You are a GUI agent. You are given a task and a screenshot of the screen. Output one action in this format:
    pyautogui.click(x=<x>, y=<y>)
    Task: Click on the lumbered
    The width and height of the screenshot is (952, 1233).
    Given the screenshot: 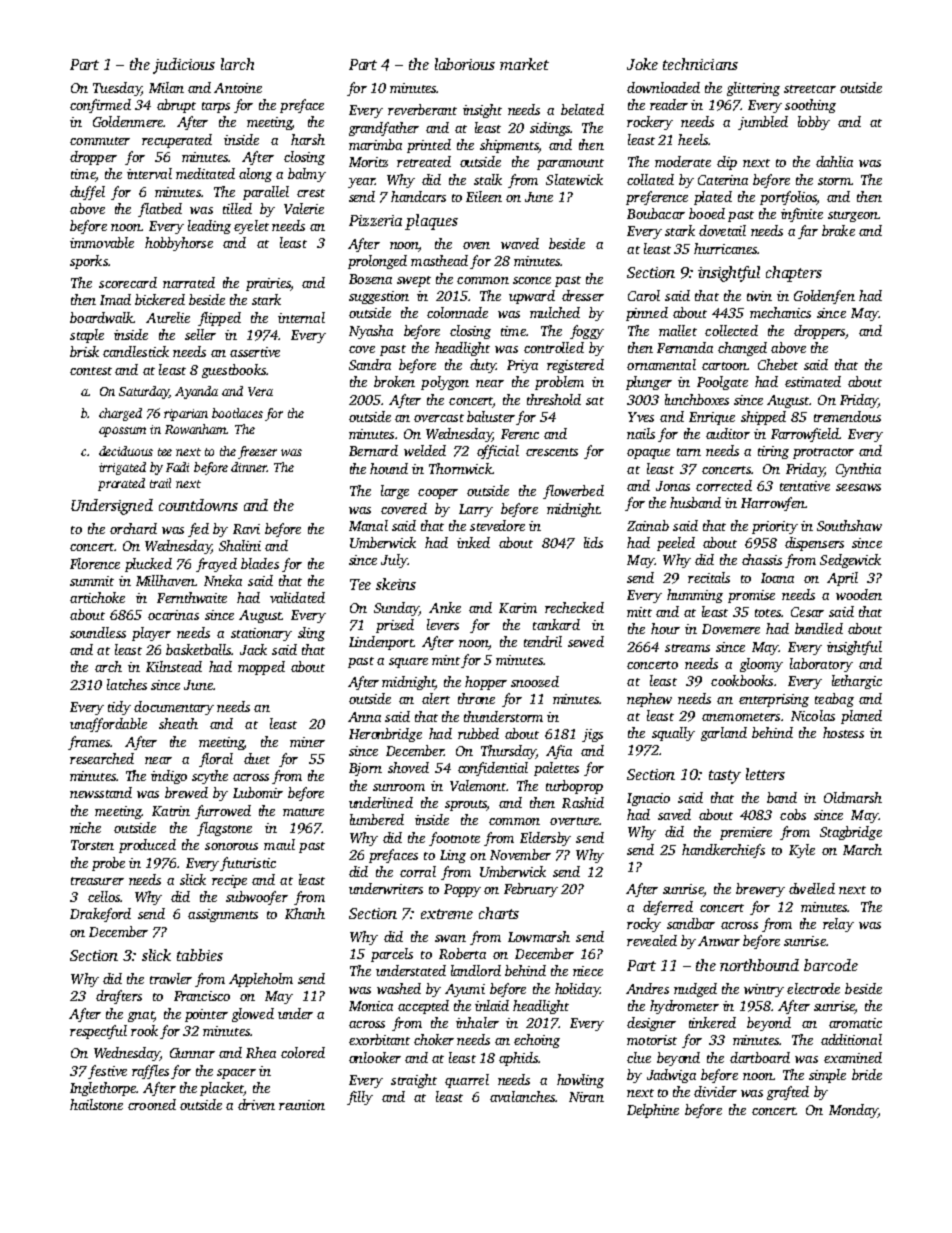 What is the action you would take?
    pyautogui.click(x=377, y=819)
